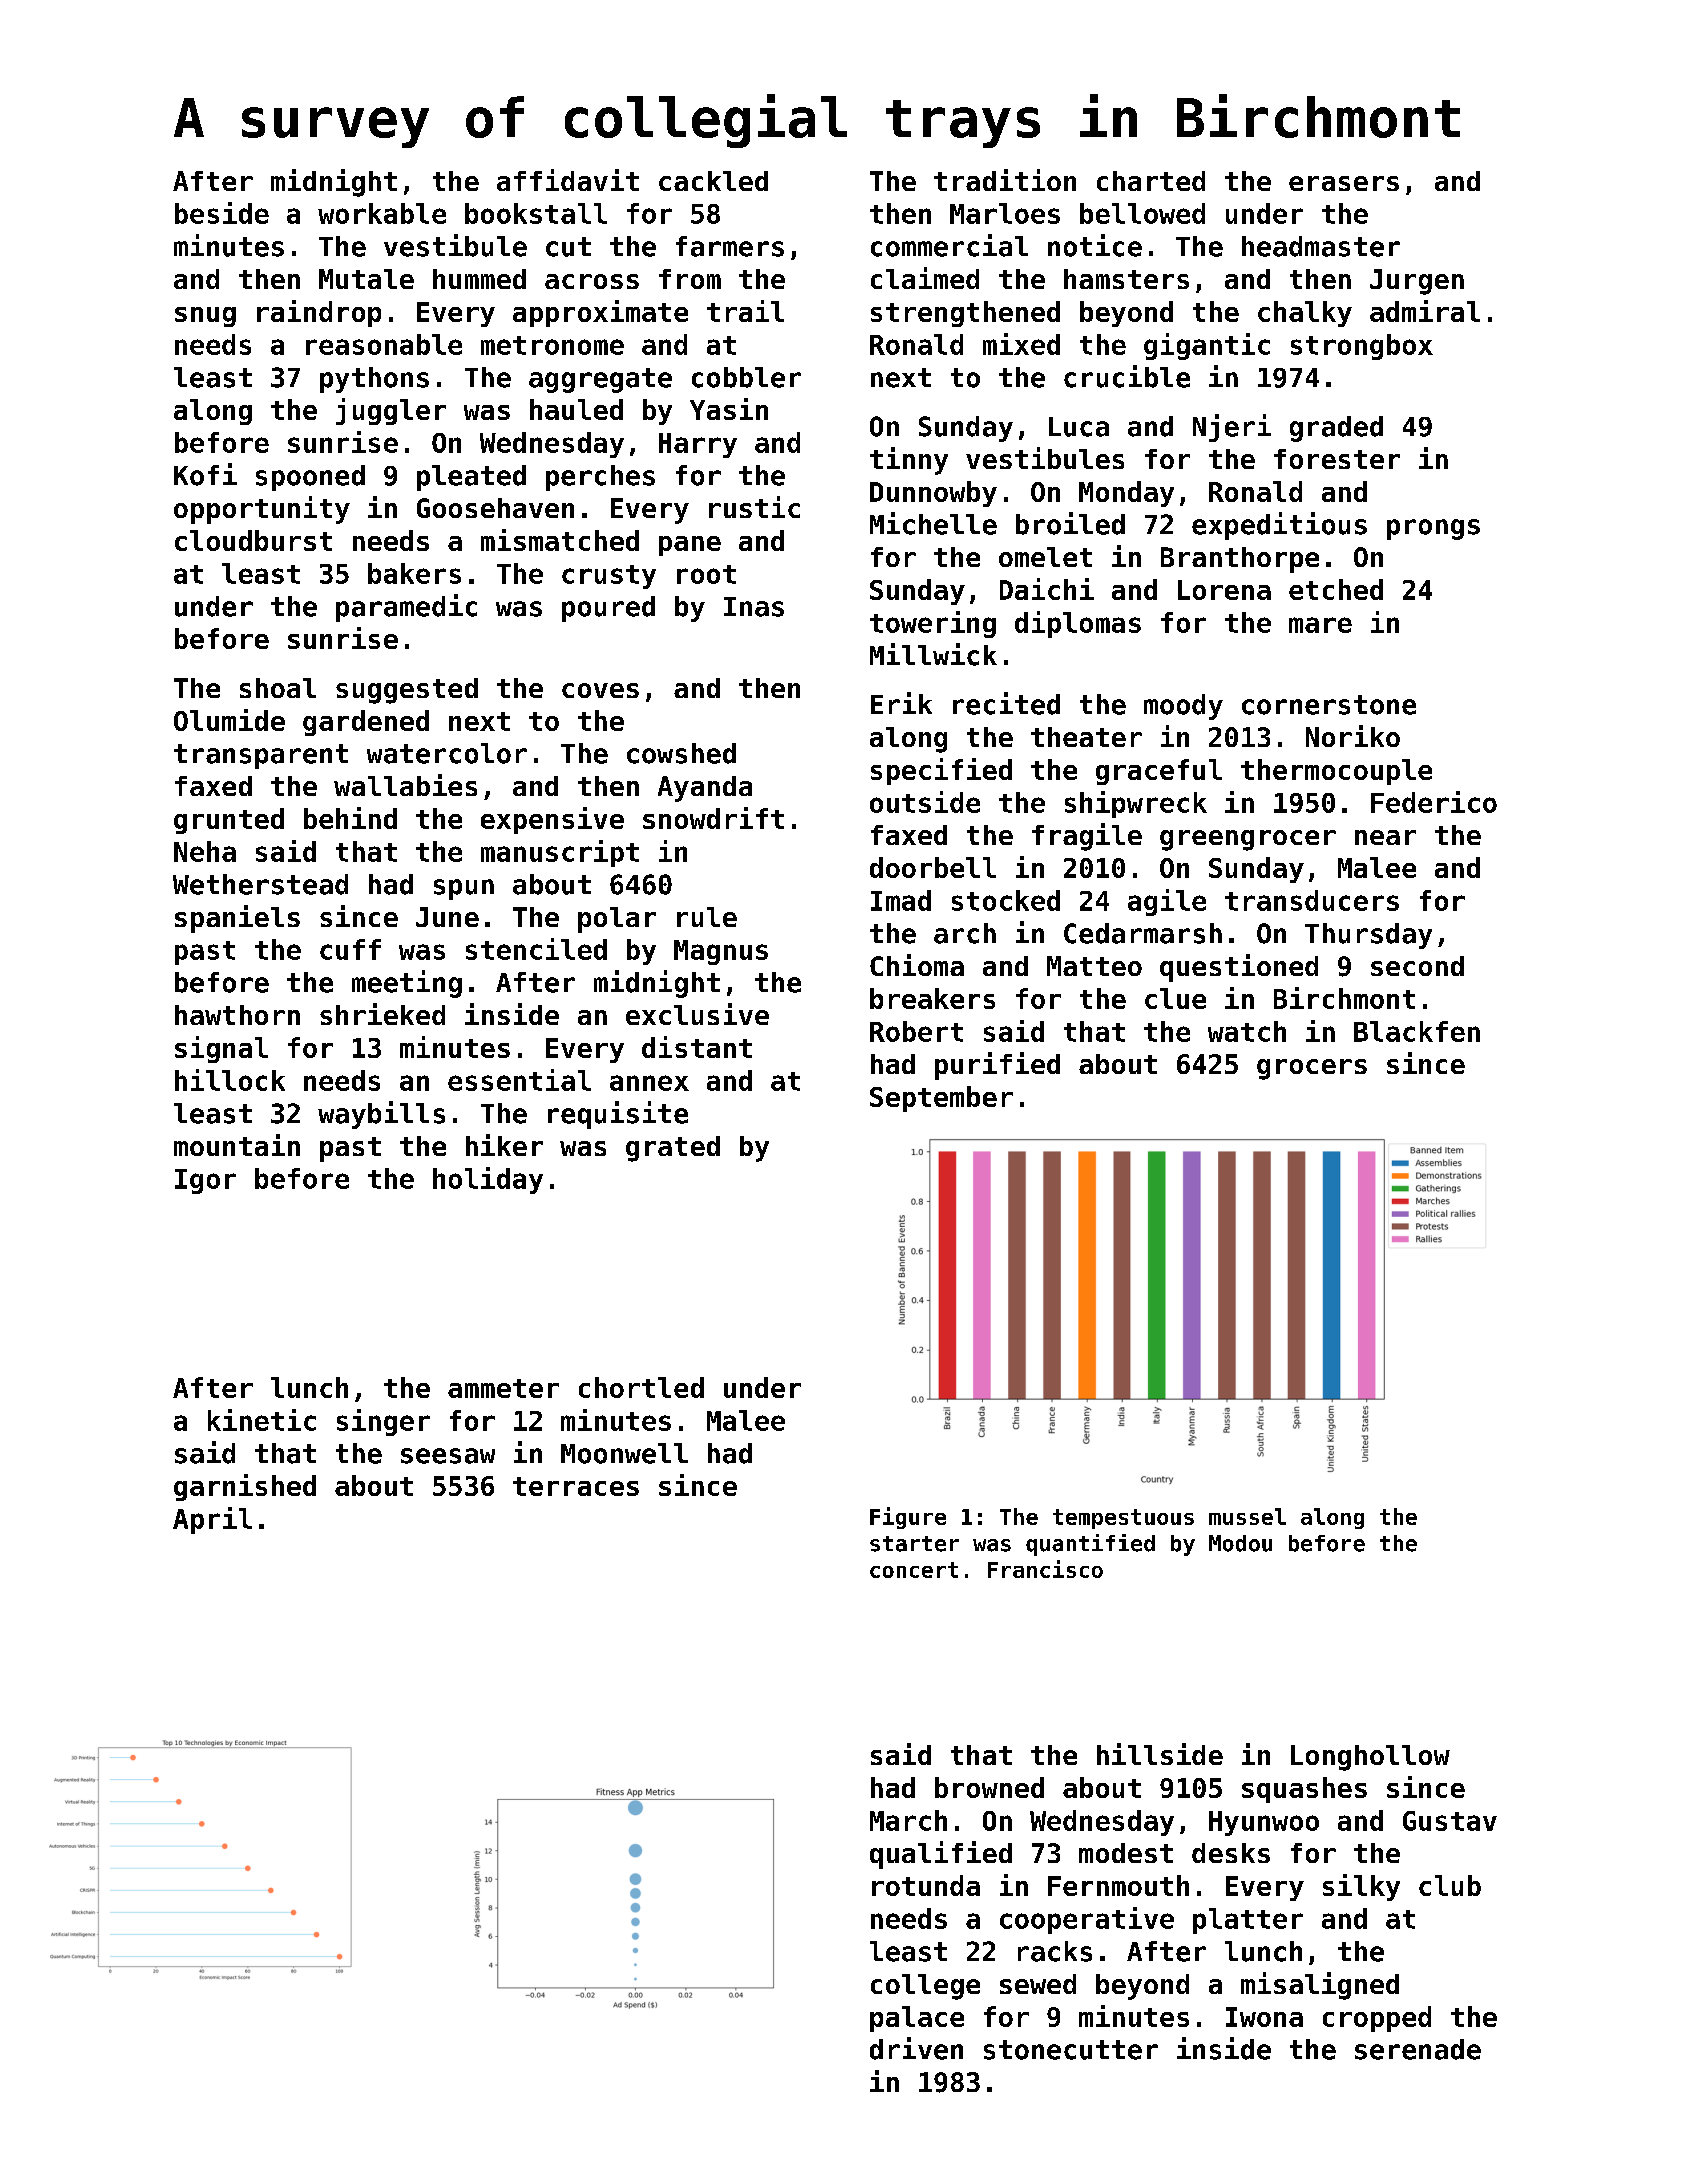 The height and width of the image is (2178, 1683). I want to click on qualified, so click(941, 1855).
